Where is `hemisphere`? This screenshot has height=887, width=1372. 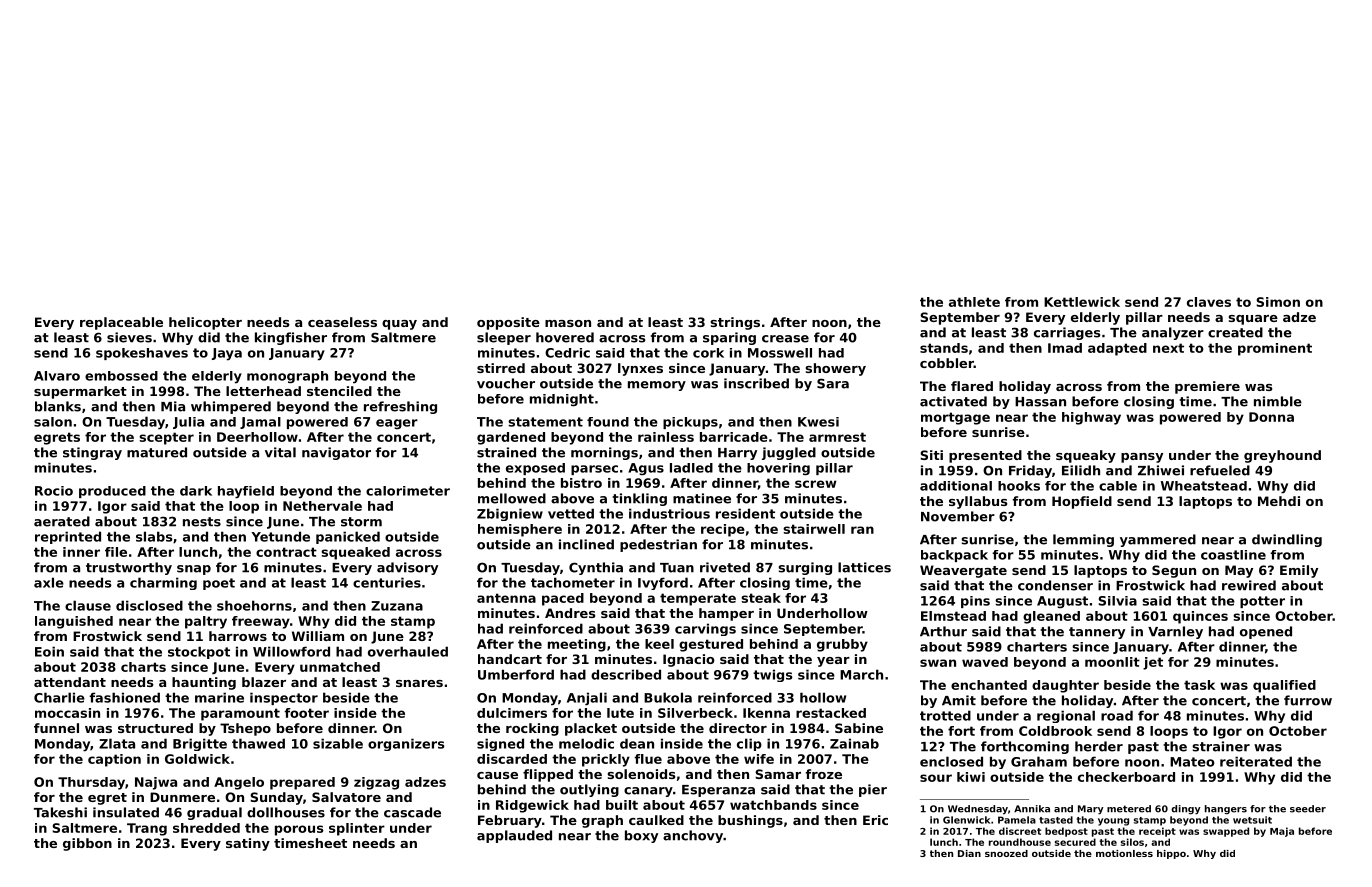
hemisphere is located at coordinates (520, 530).
